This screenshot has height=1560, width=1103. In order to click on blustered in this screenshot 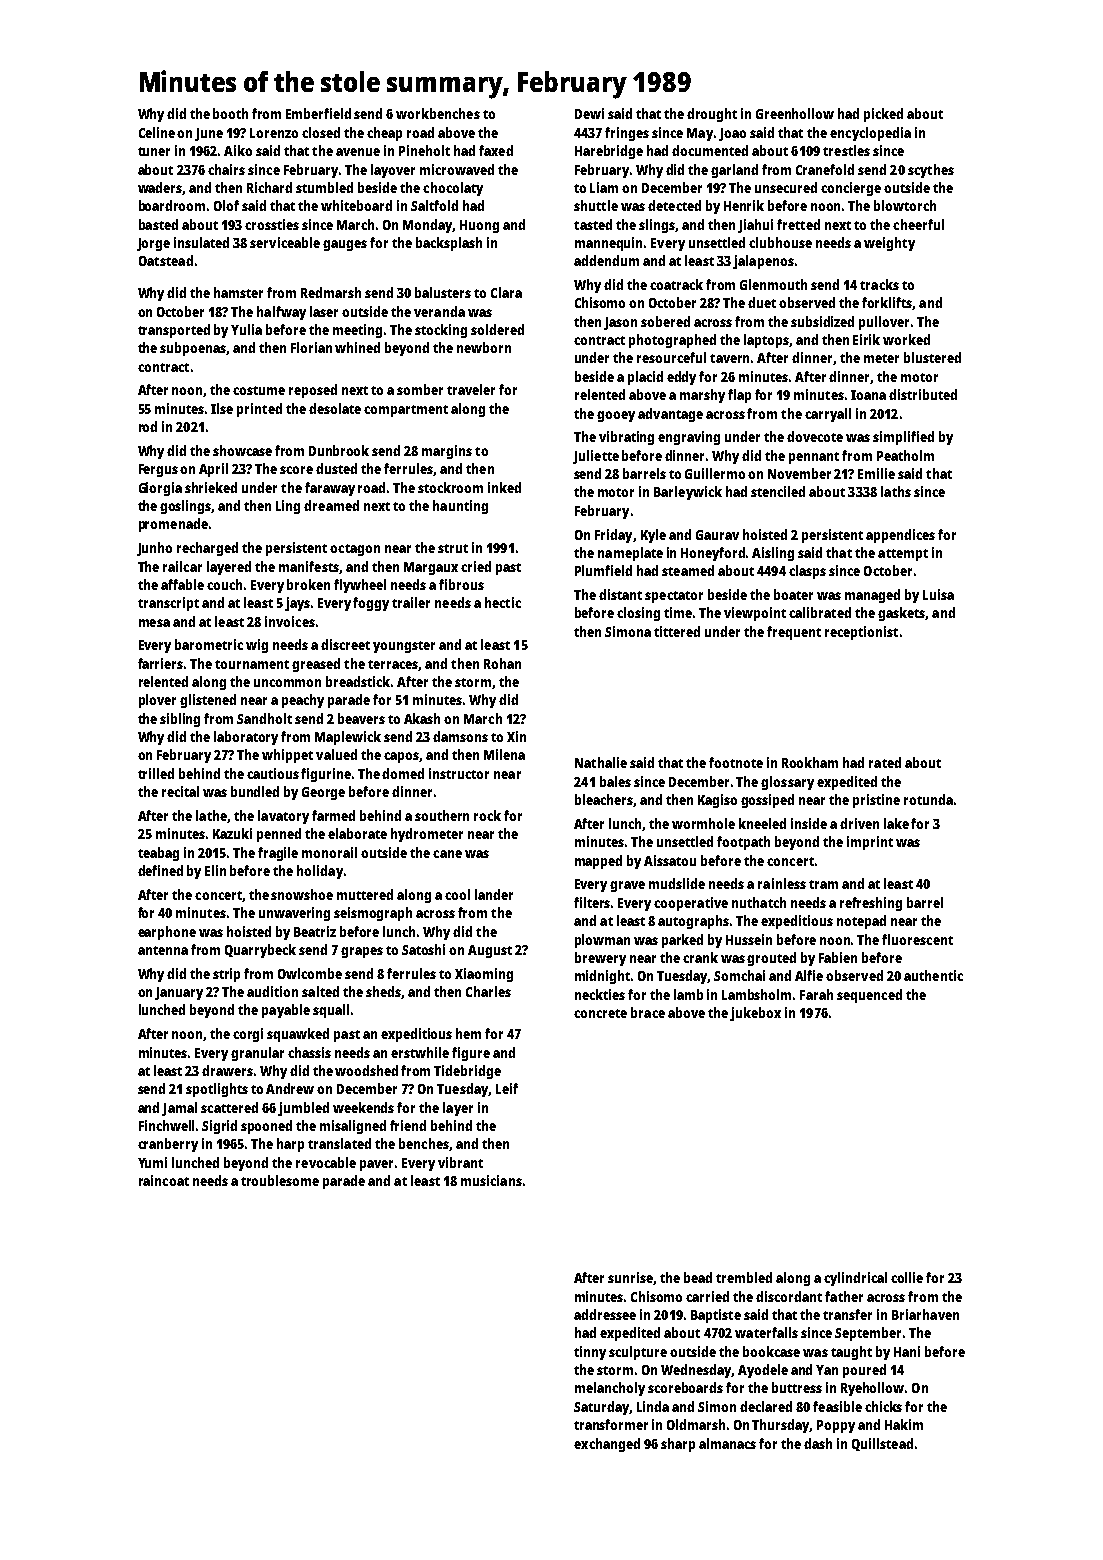, I will do `click(932, 357)`.
